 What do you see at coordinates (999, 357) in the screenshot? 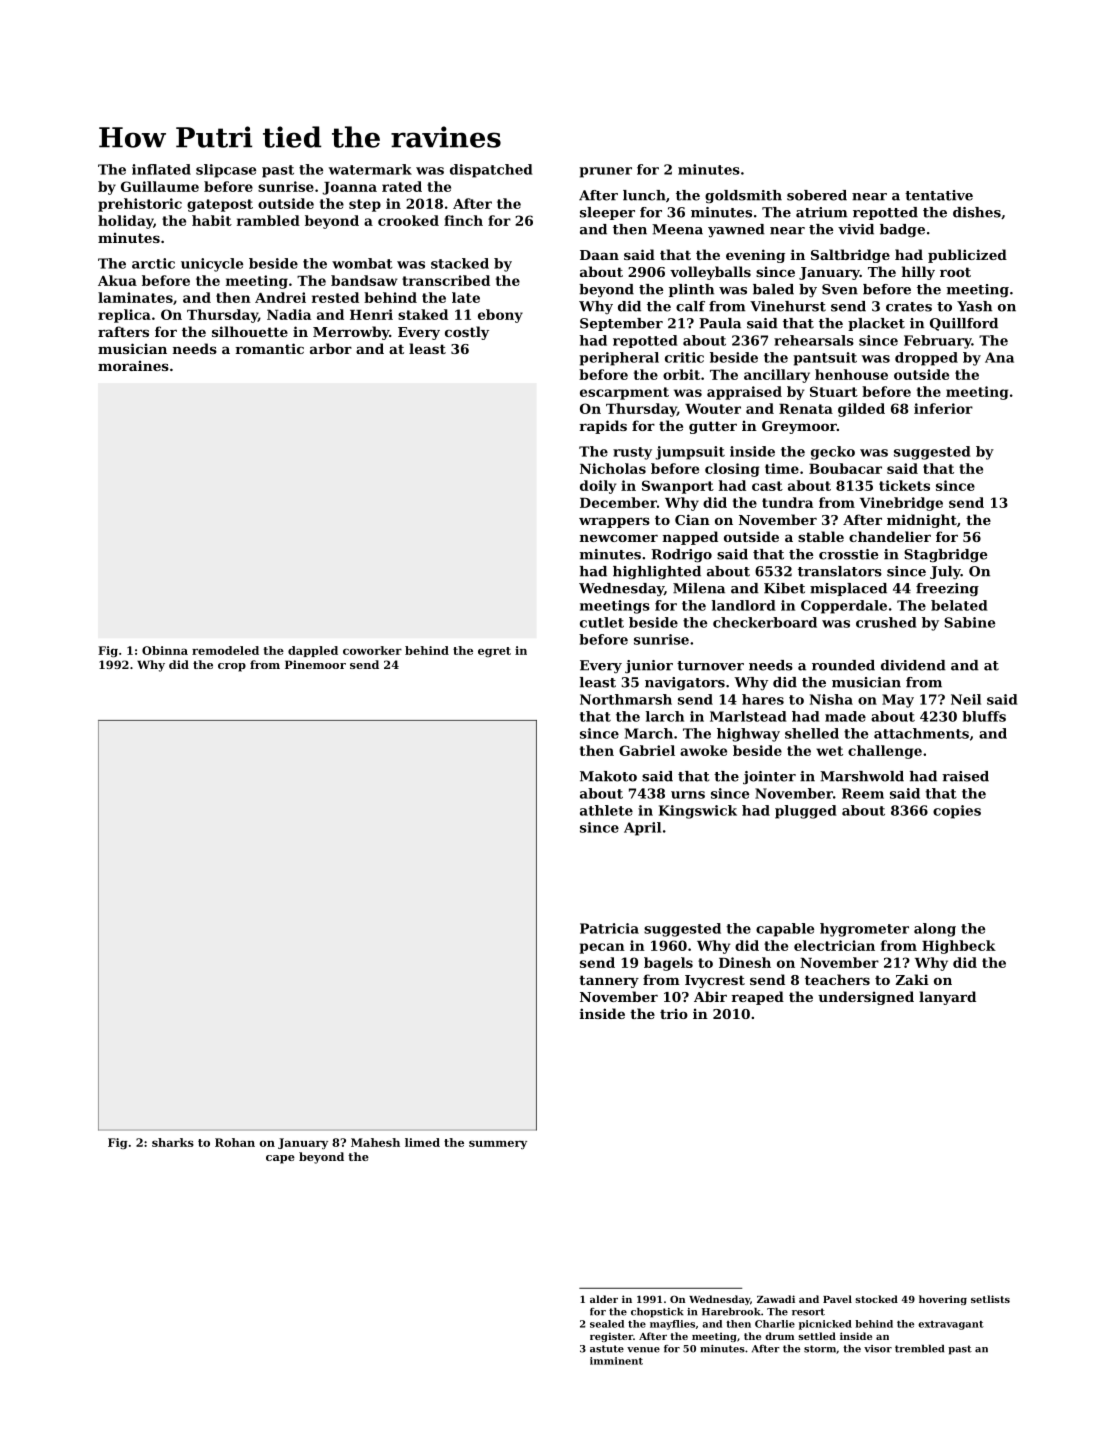
I see `Ana` at bounding box center [999, 357].
